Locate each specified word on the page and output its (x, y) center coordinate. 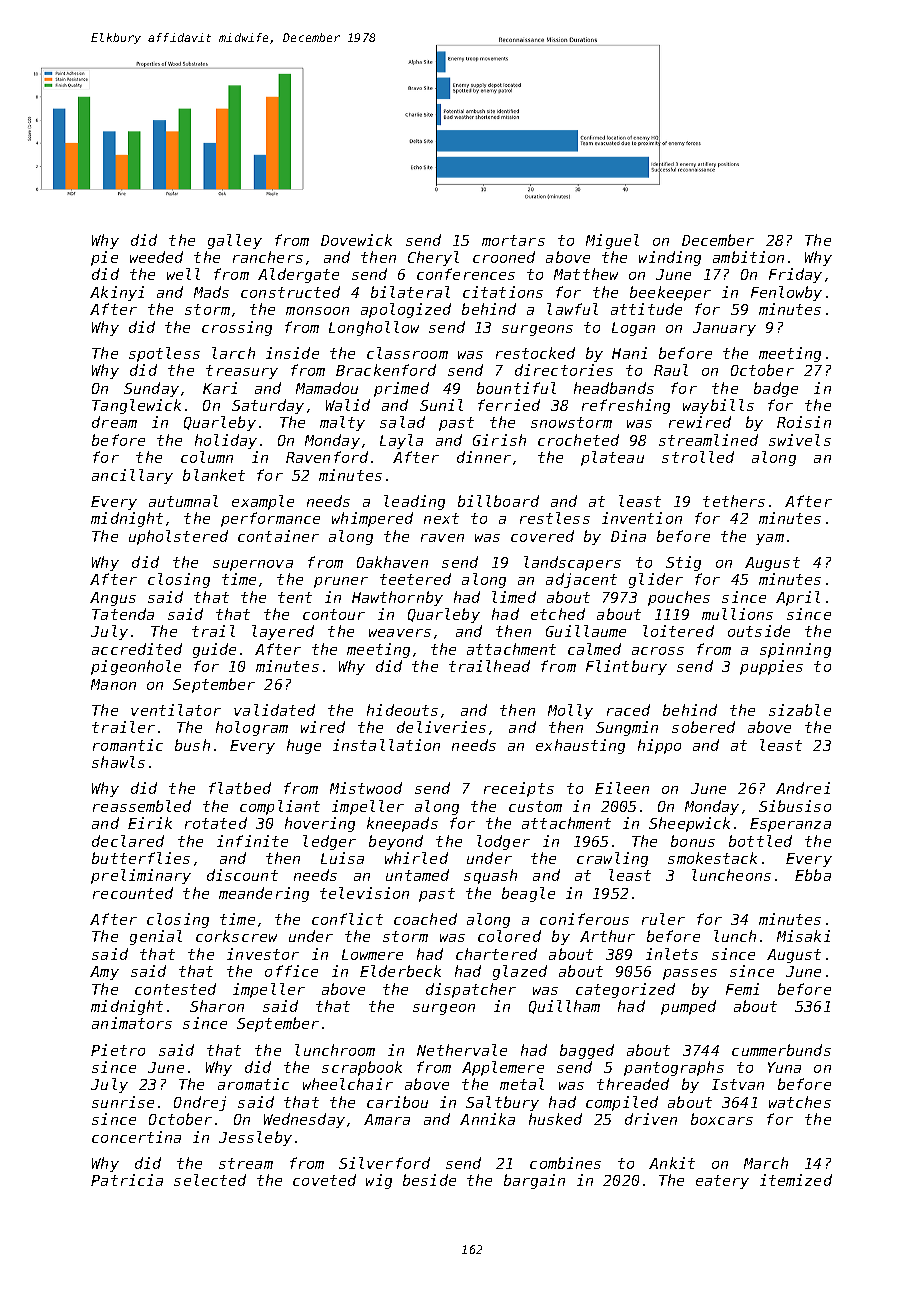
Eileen (622, 788)
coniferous (584, 919)
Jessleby (255, 1138)
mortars (513, 240)
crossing (237, 328)
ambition (748, 257)
